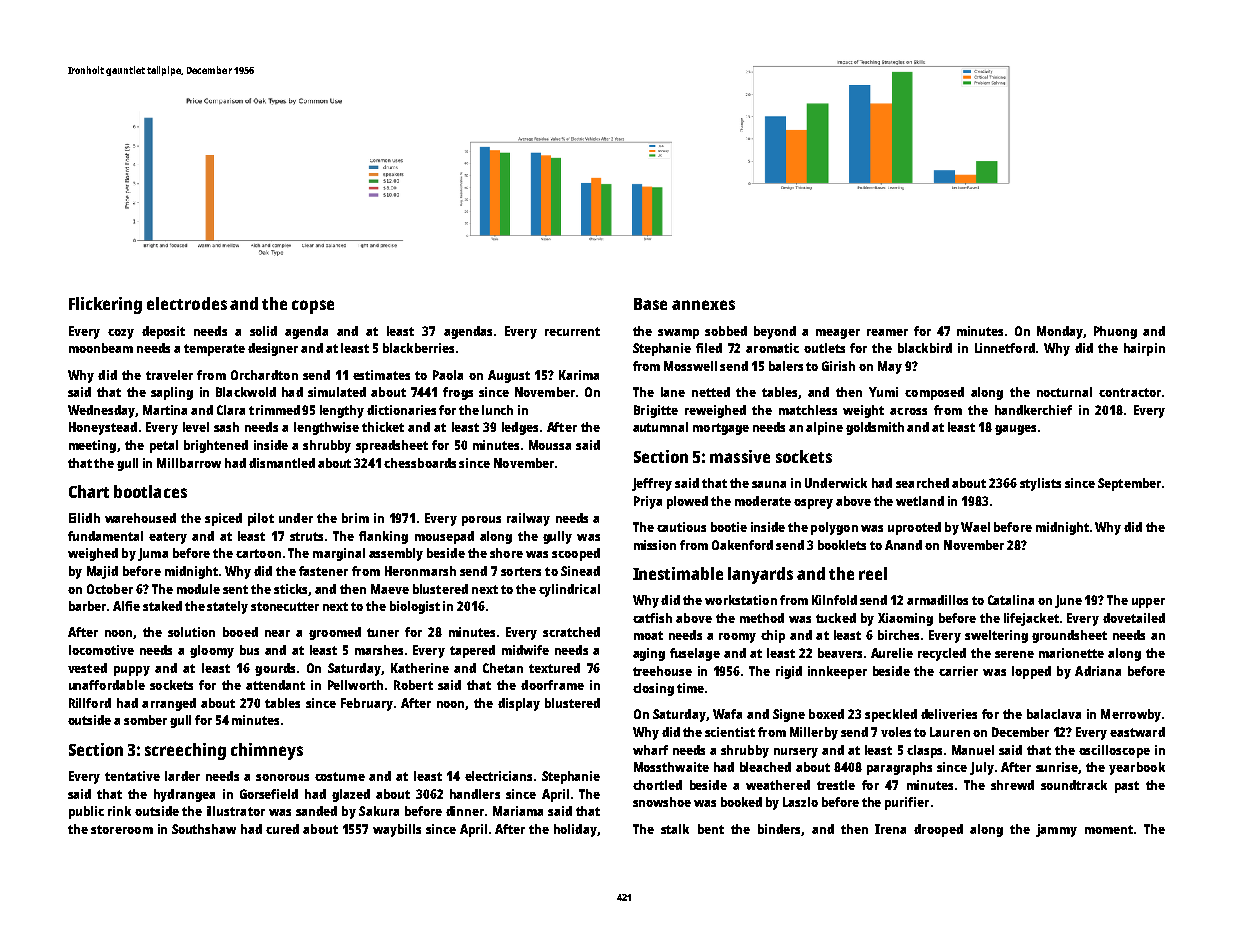  I want to click on doorframe, so click(552, 685).
